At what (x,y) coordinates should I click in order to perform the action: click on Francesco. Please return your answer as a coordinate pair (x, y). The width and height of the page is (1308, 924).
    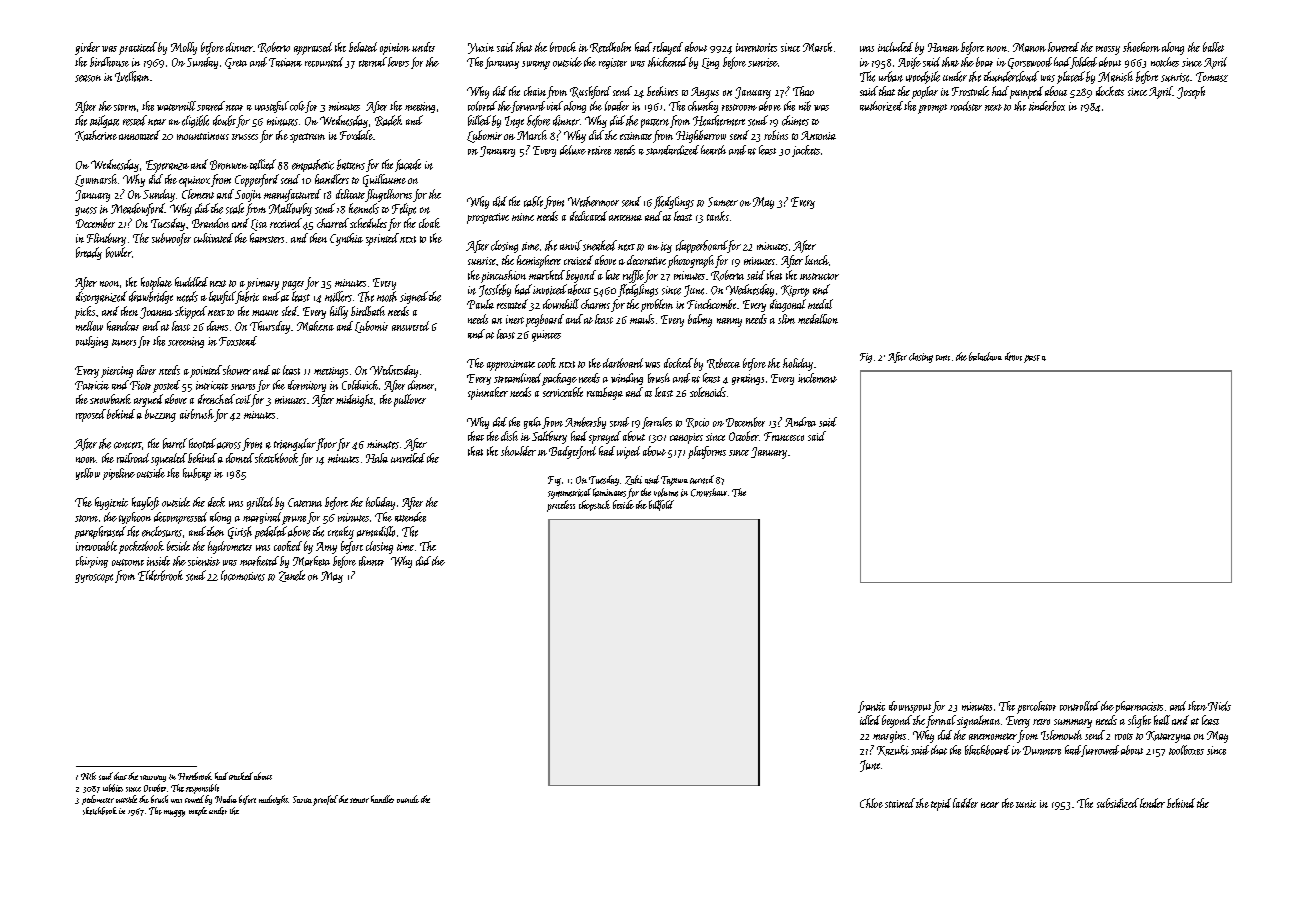
    Looking at the image, I should click on (784, 436).
